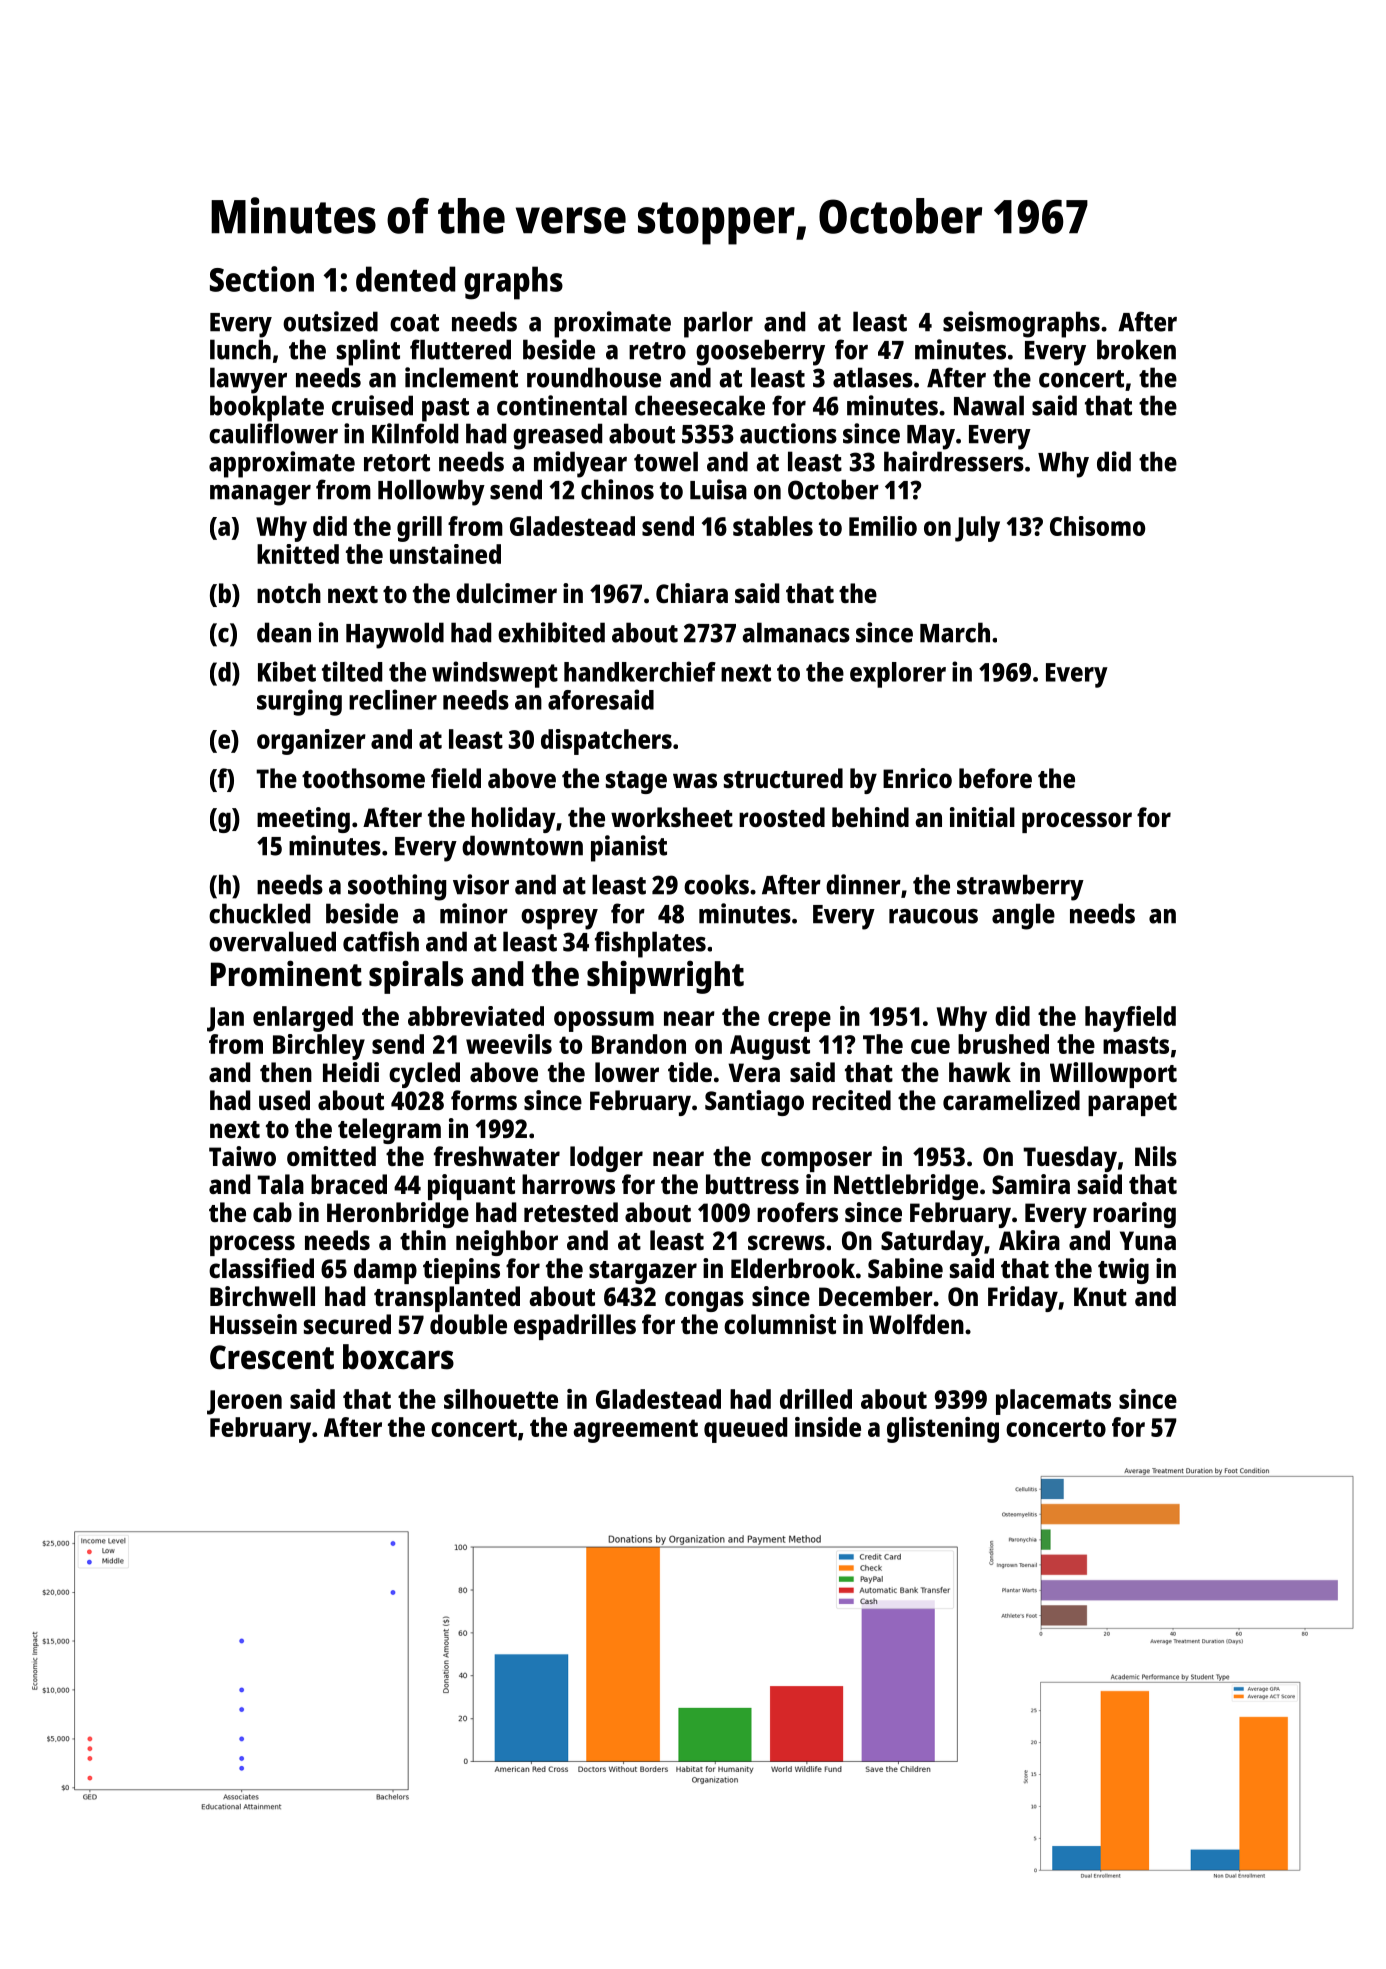 The height and width of the screenshot is (1969, 1386). I want to click on structured, so click(783, 778).
